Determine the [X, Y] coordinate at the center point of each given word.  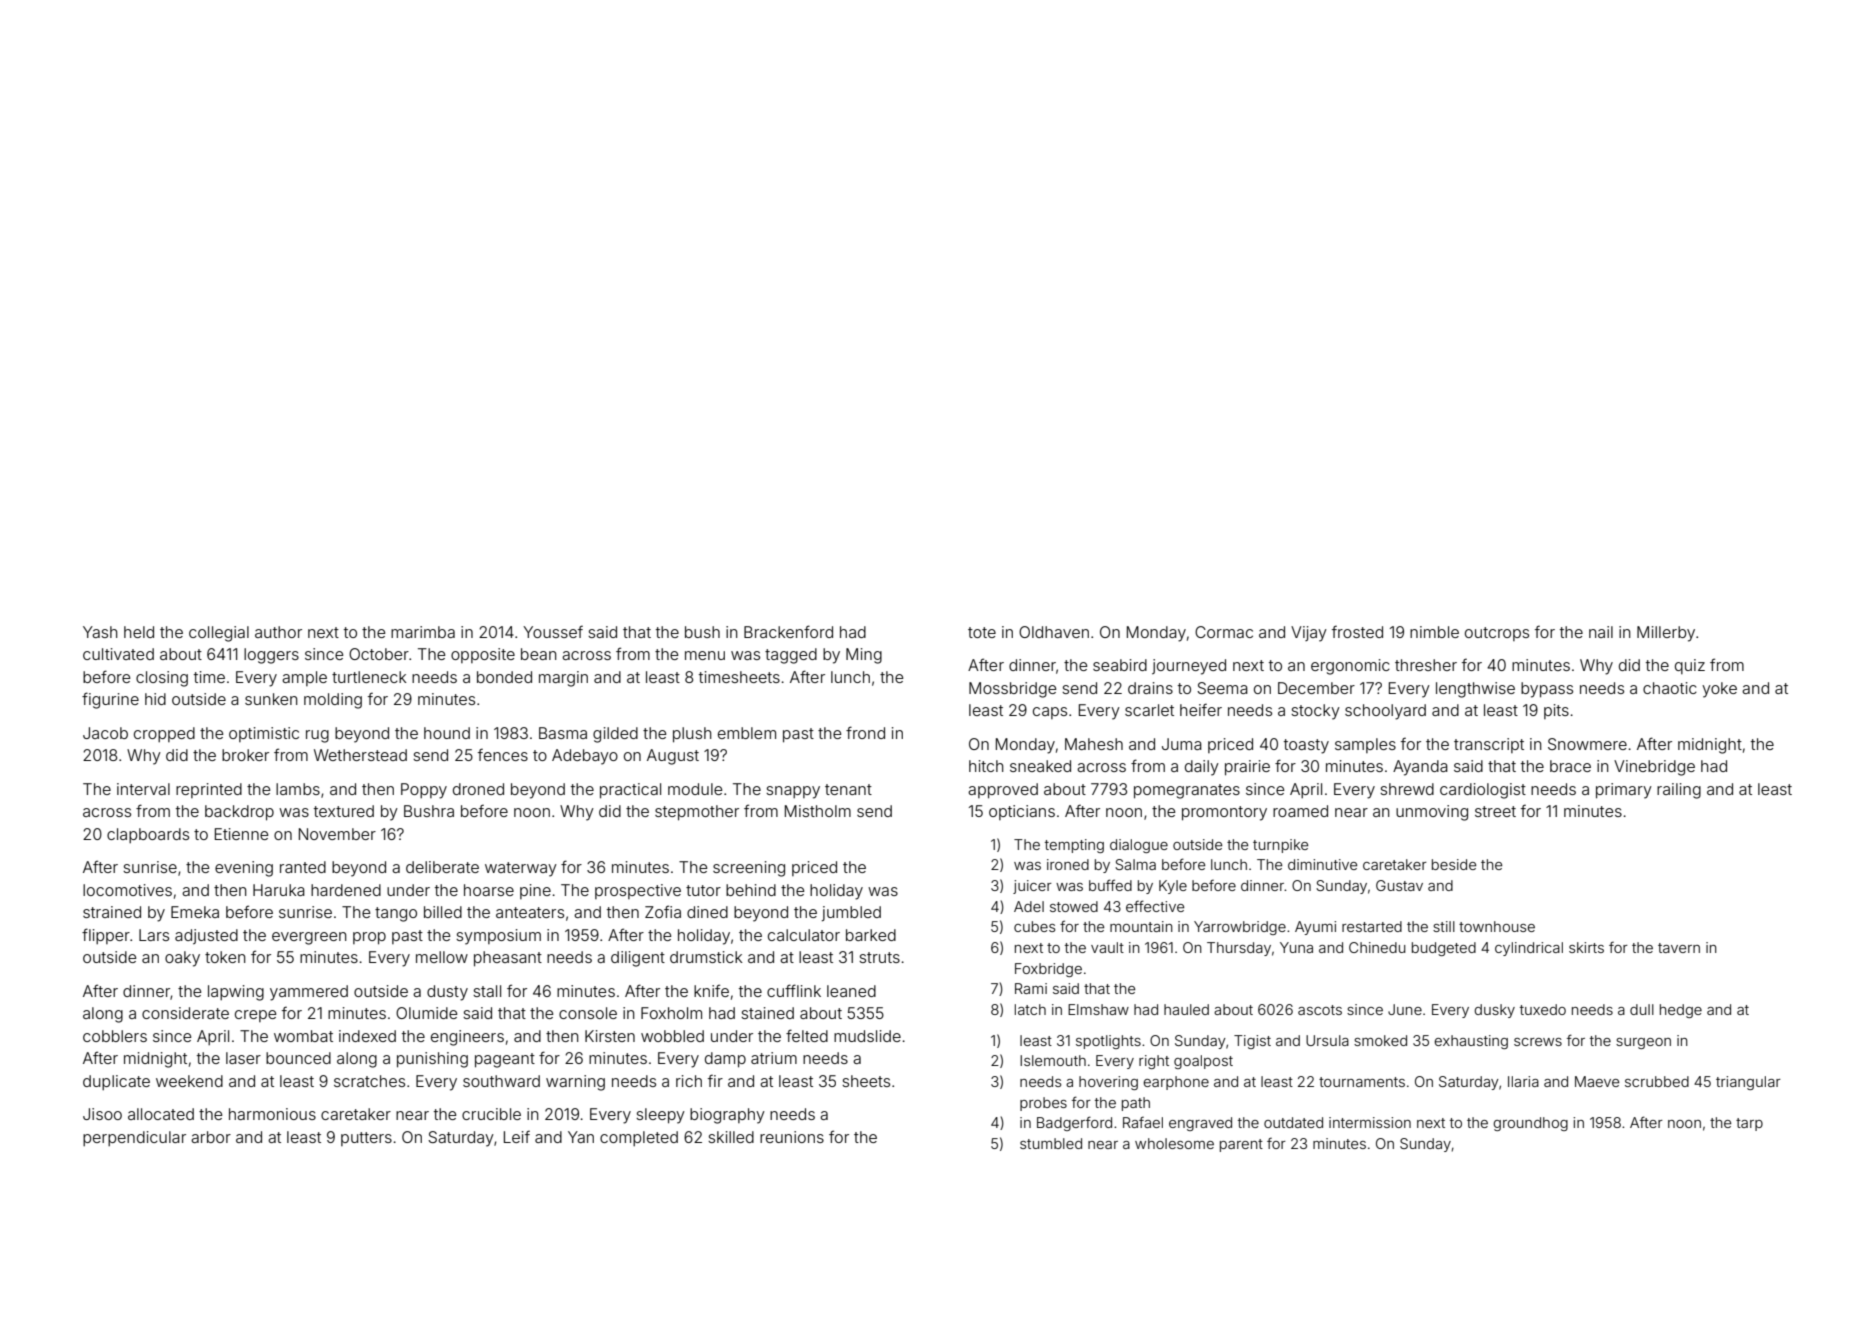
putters [366, 1139]
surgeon [1643, 1043]
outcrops [1497, 634]
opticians [1022, 812]
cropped [164, 734]
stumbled [1051, 1143]
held [139, 632]
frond [865, 732]
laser [243, 1058]
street [1495, 811]
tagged [791, 656]
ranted [303, 867]
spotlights [1108, 1042]
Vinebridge [1654, 768]
